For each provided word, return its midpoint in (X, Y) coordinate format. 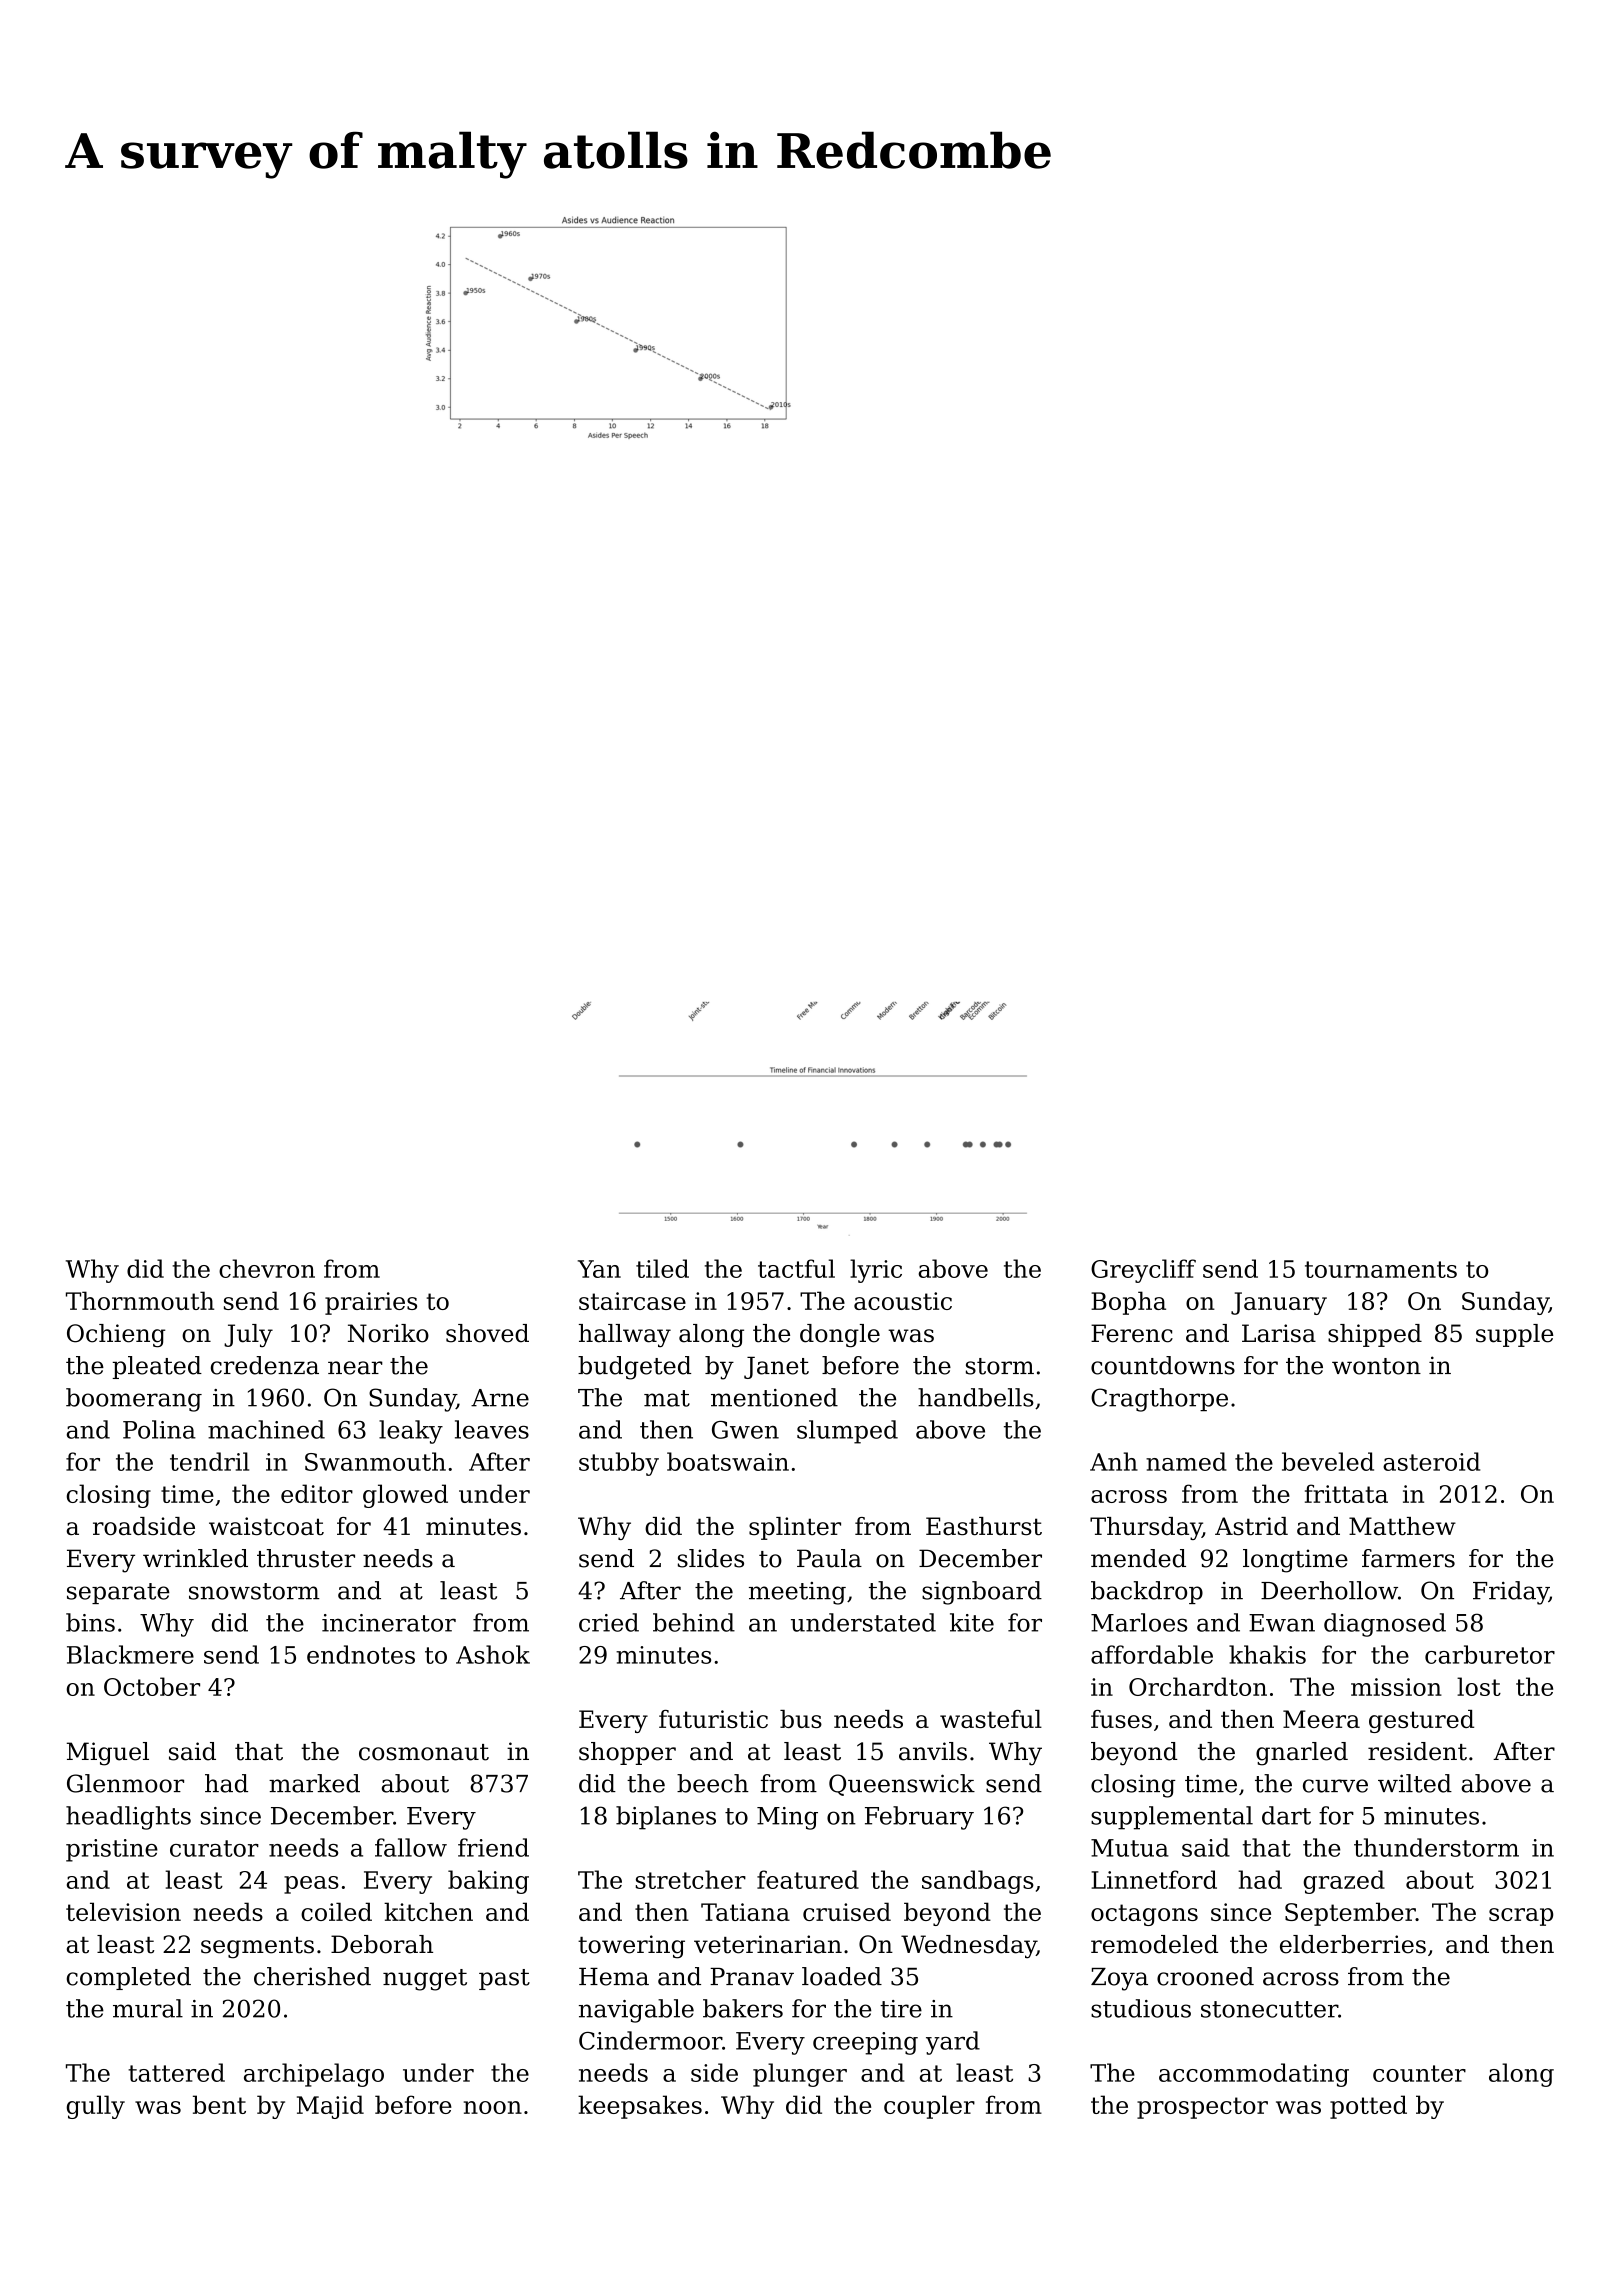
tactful (796, 1268)
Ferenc (1132, 1333)
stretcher (691, 1879)
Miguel (108, 1754)
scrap (1521, 1917)
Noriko (388, 1333)
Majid (330, 2107)
